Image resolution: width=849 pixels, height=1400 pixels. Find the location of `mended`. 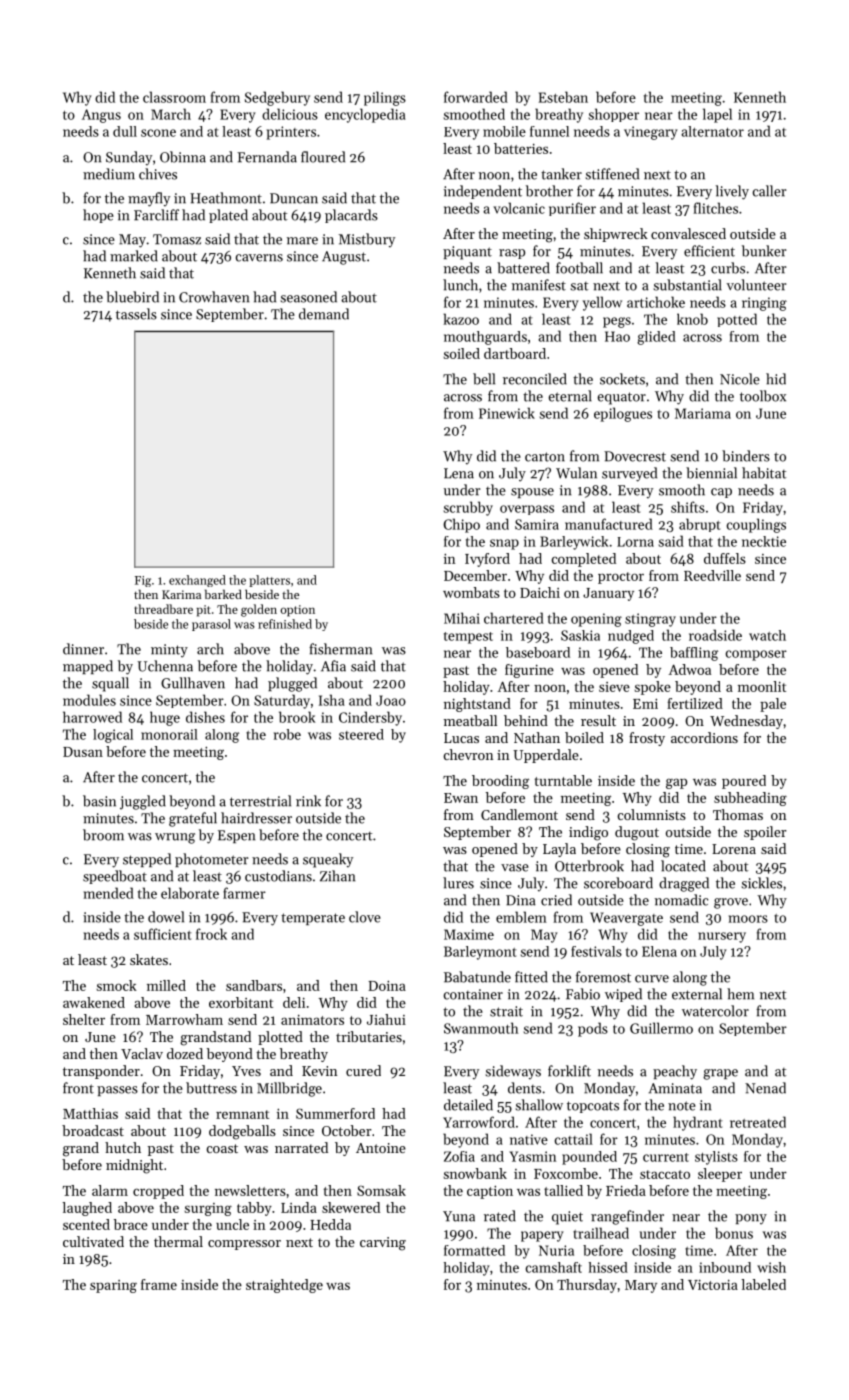

mended is located at coordinates (109, 893).
